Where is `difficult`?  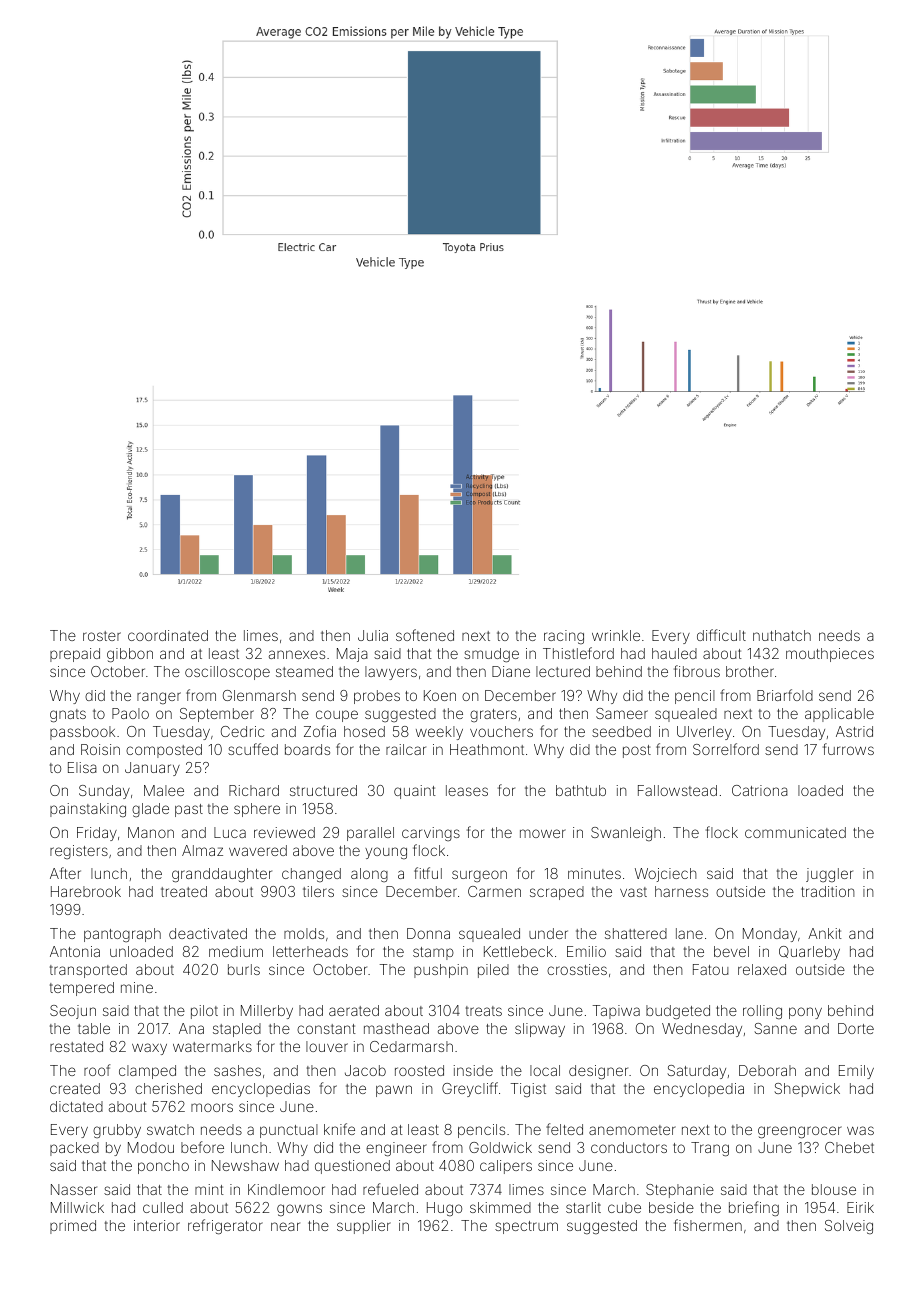 difficult is located at coordinates (721, 635).
